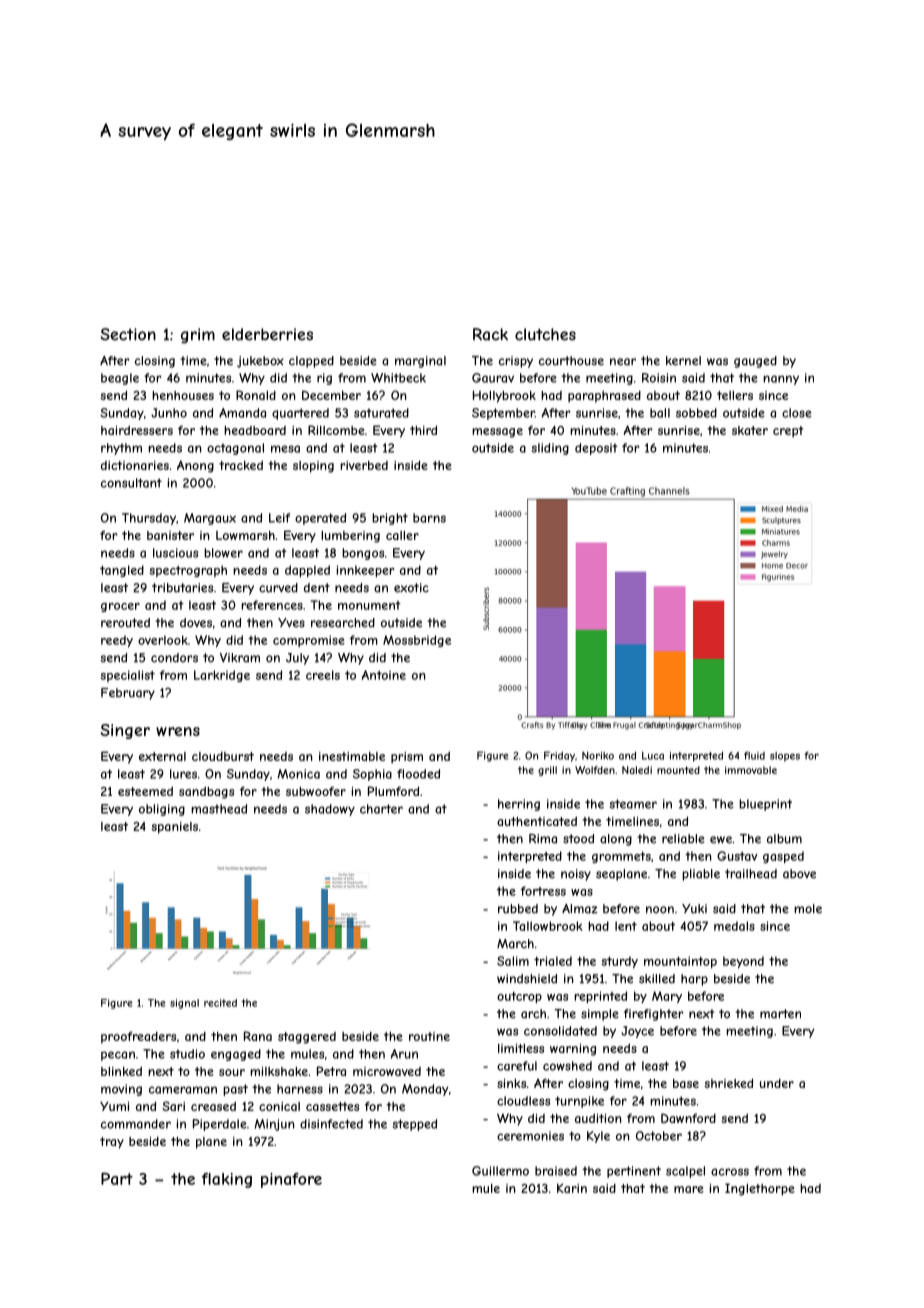 Image resolution: width=924 pixels, height=1308 pixels. Describe the element at coordinates (500, 1171) in the screenshot. I see `Guillermo` at that location.
